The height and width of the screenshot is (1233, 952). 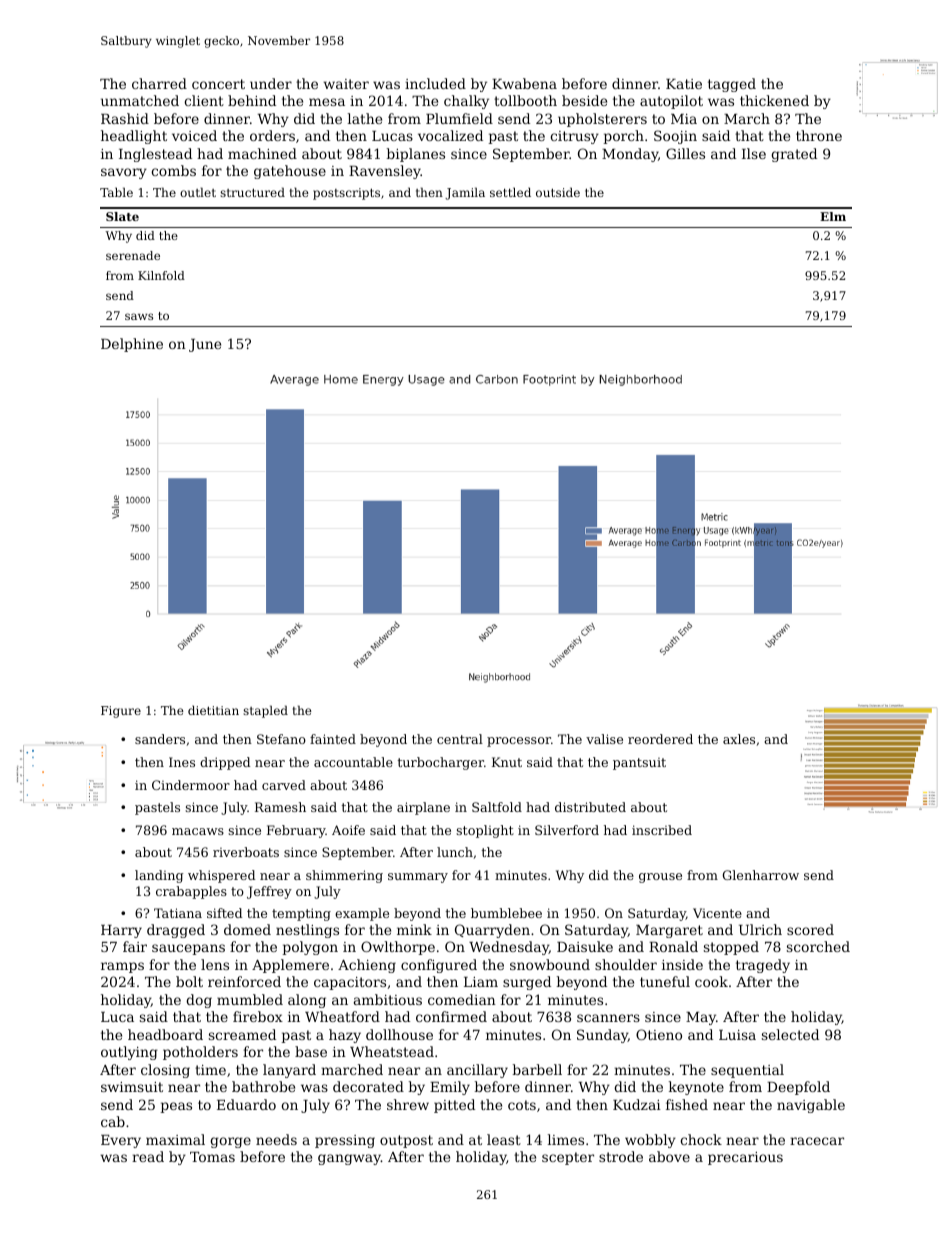 I want to click on precarious, so click(x=745, y=1158).
